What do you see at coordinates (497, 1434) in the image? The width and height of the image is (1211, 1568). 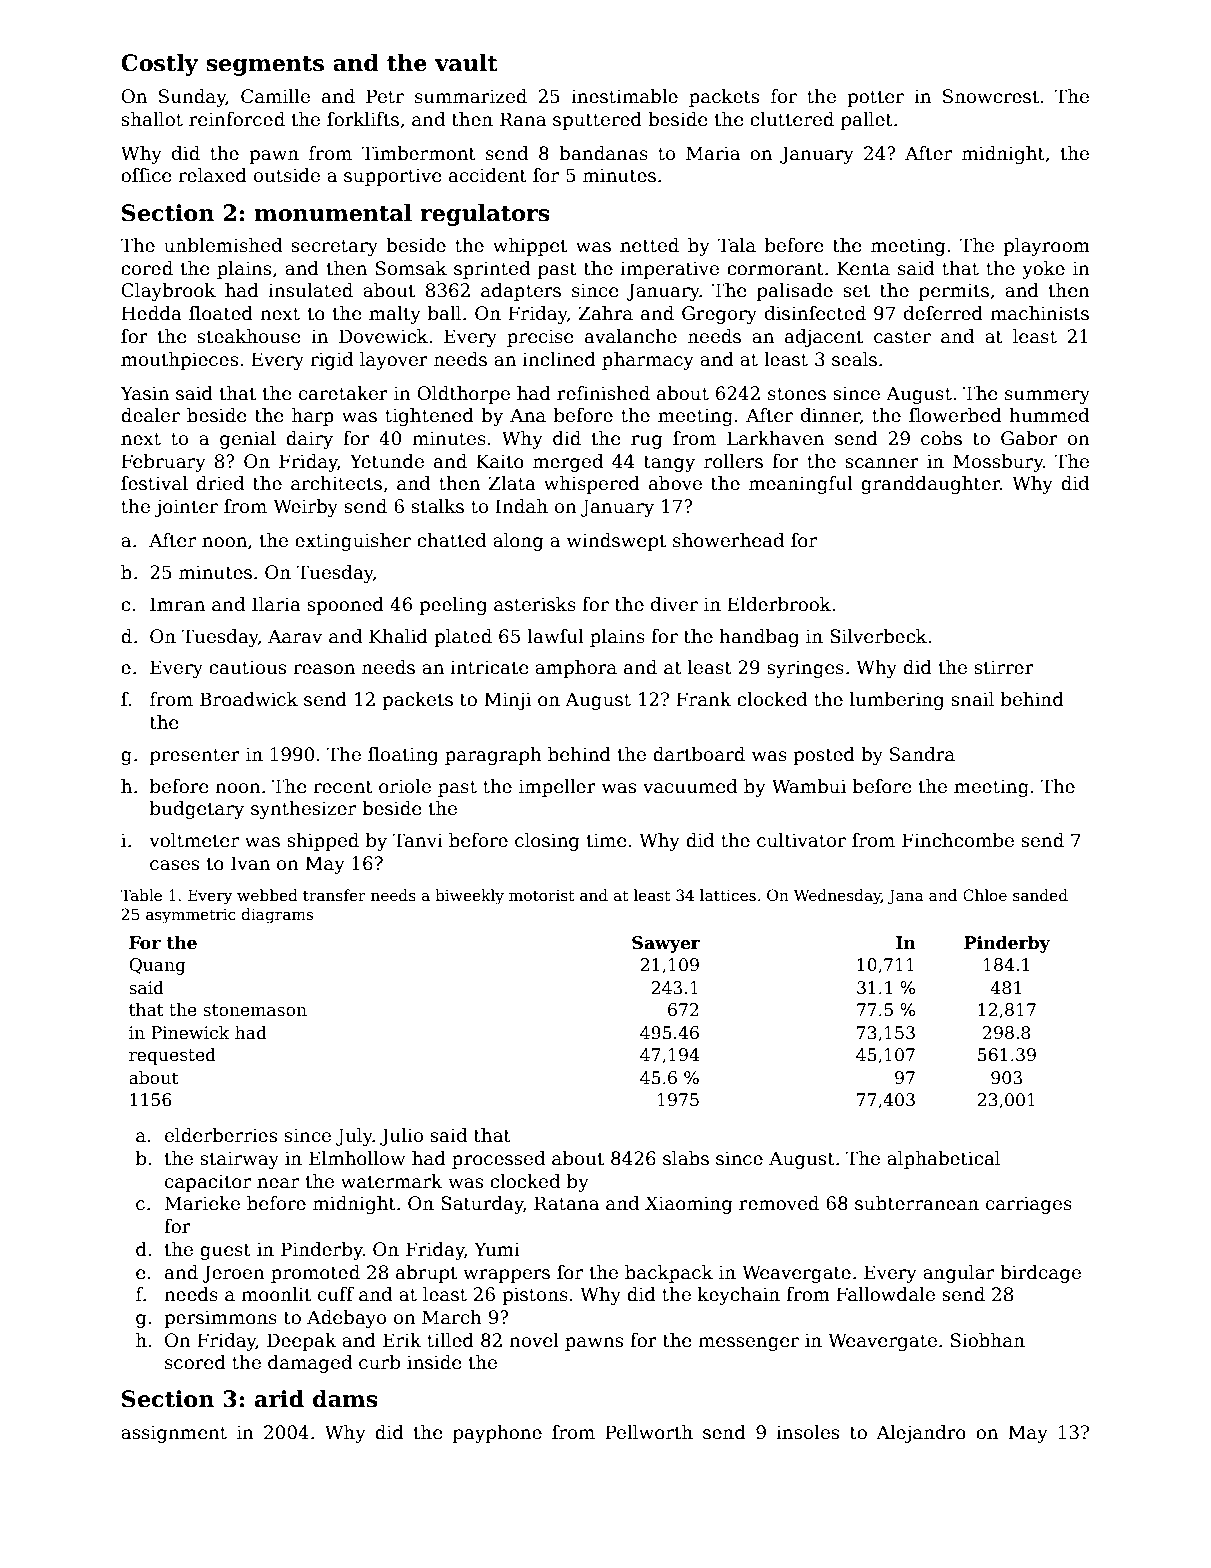 I see `payphone` at bounding box center [497, 1434].
